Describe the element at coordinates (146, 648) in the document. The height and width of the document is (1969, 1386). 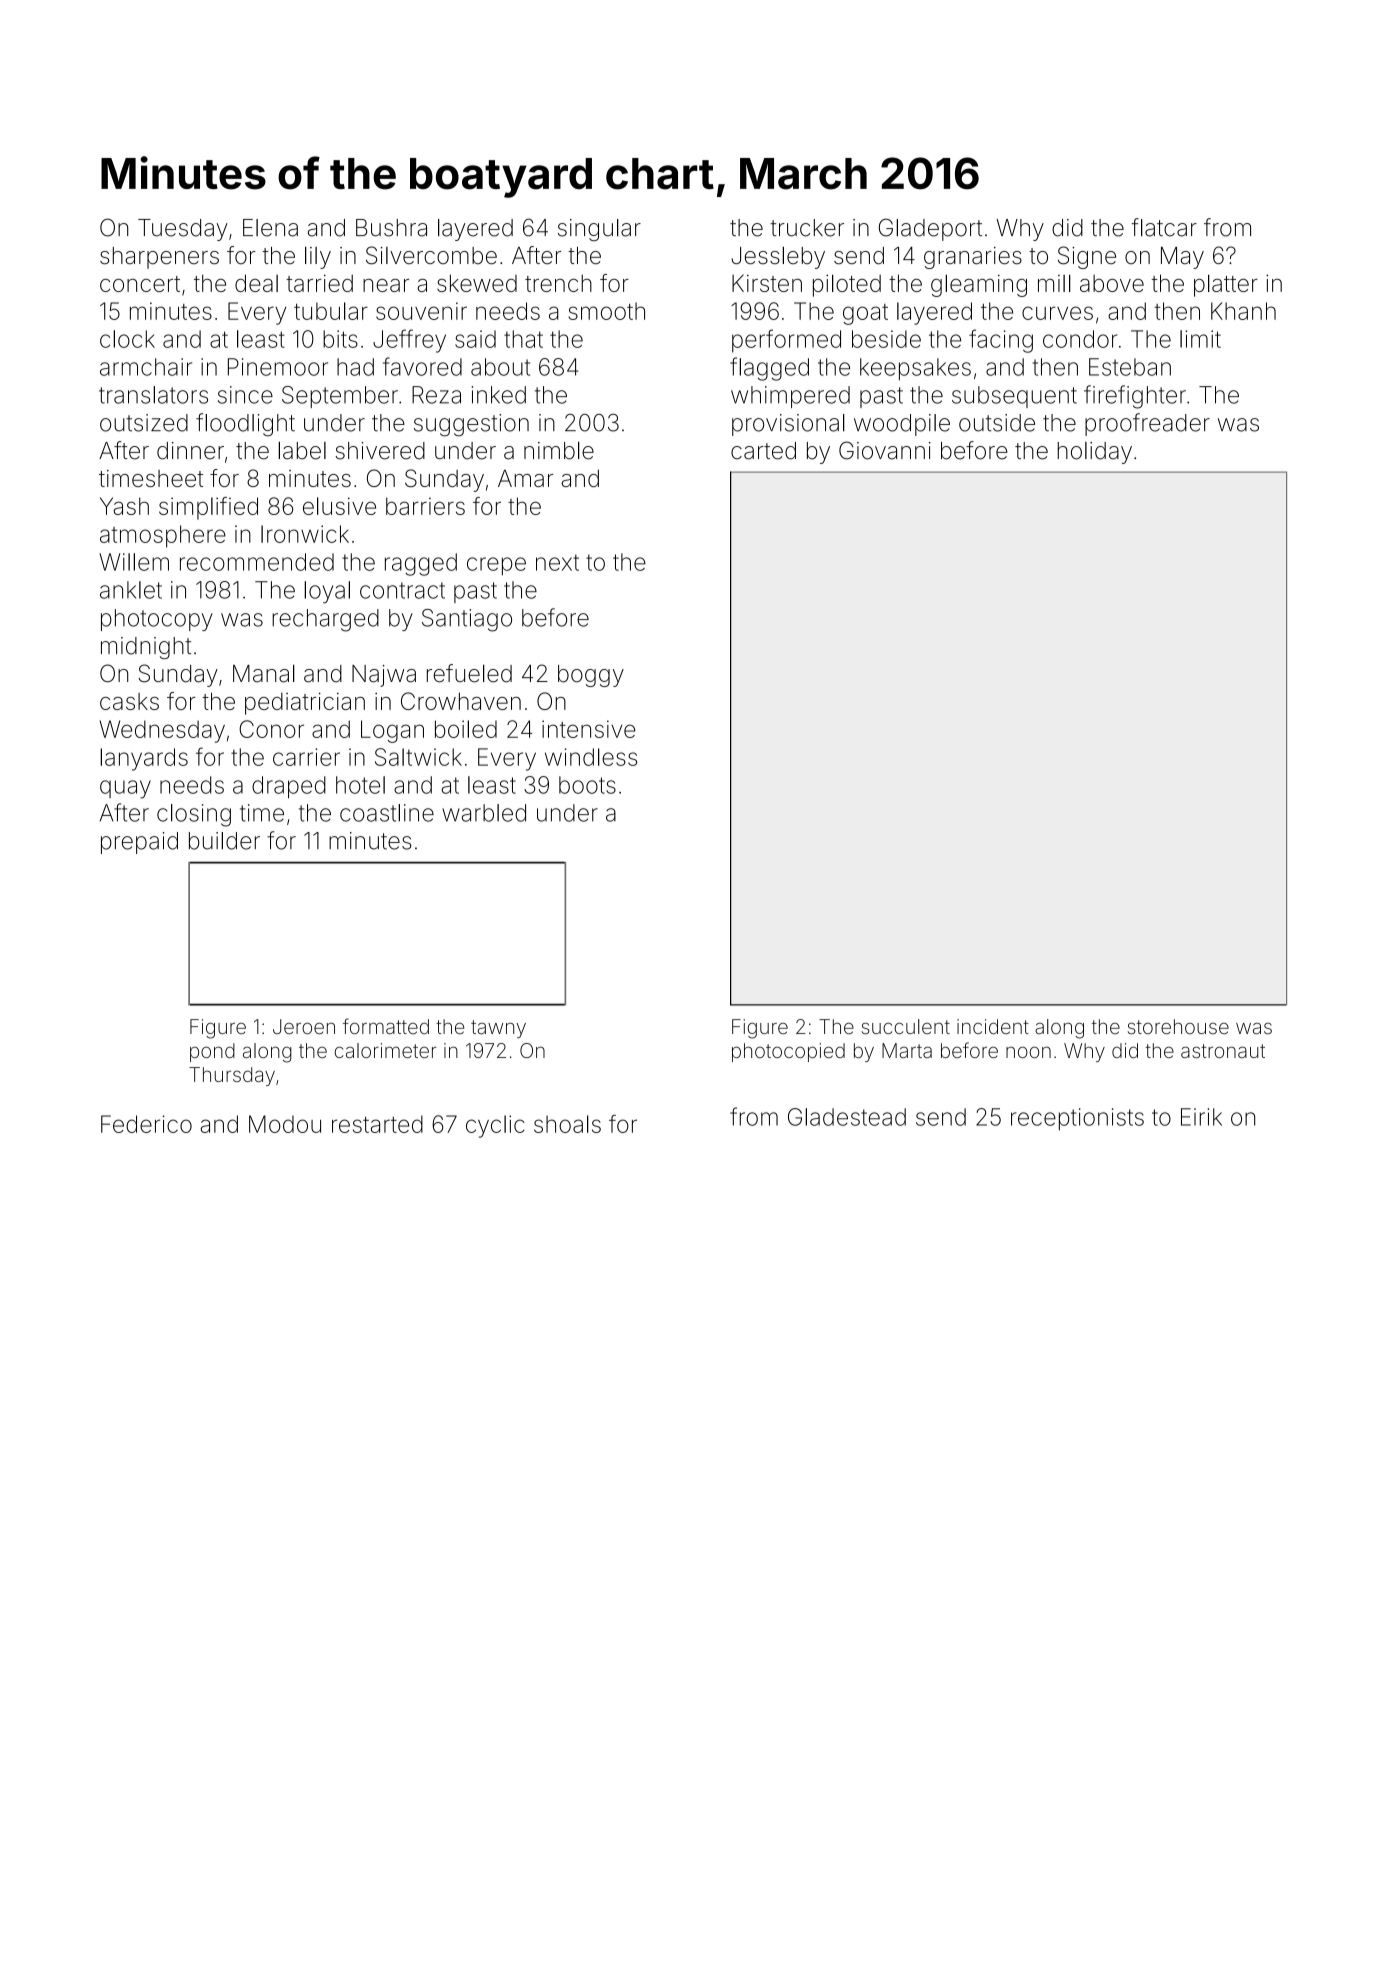
I see `midnight` at that location.
